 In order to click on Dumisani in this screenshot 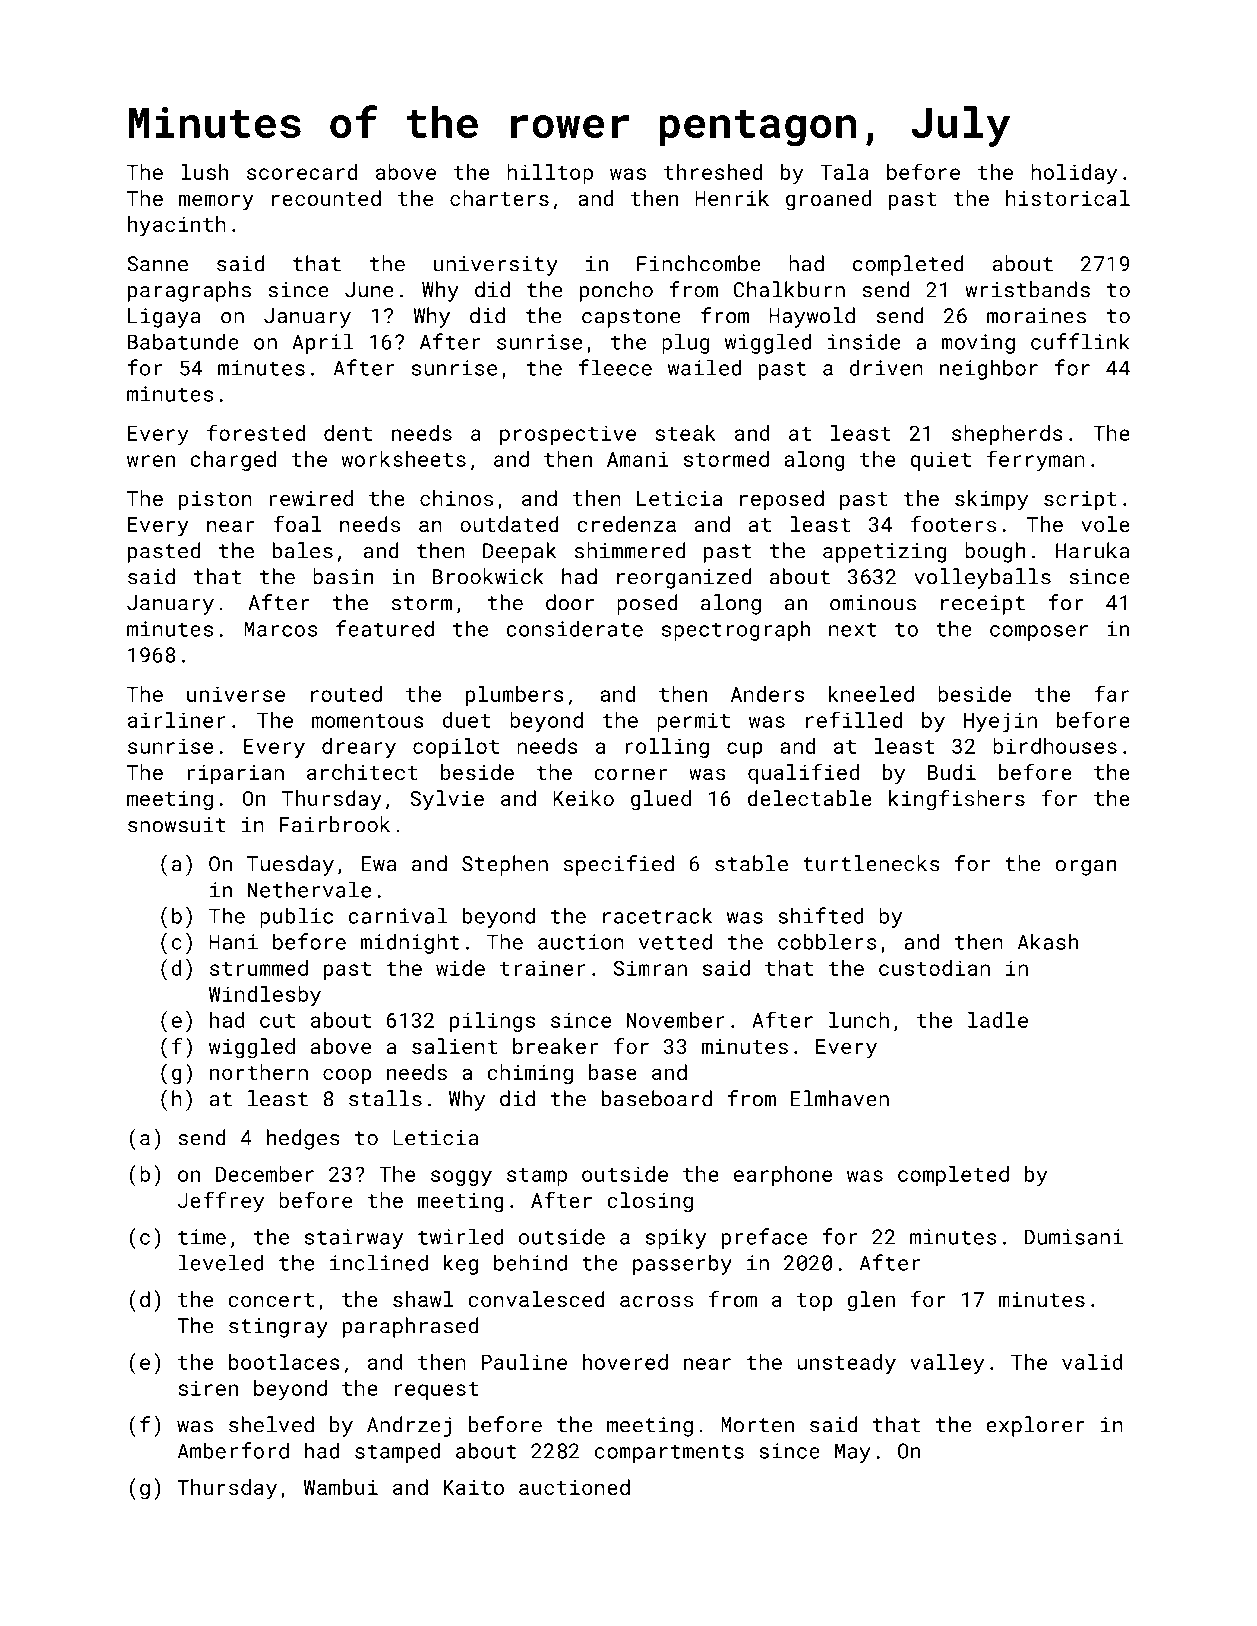, I will do `click(1073, 1237)`.
